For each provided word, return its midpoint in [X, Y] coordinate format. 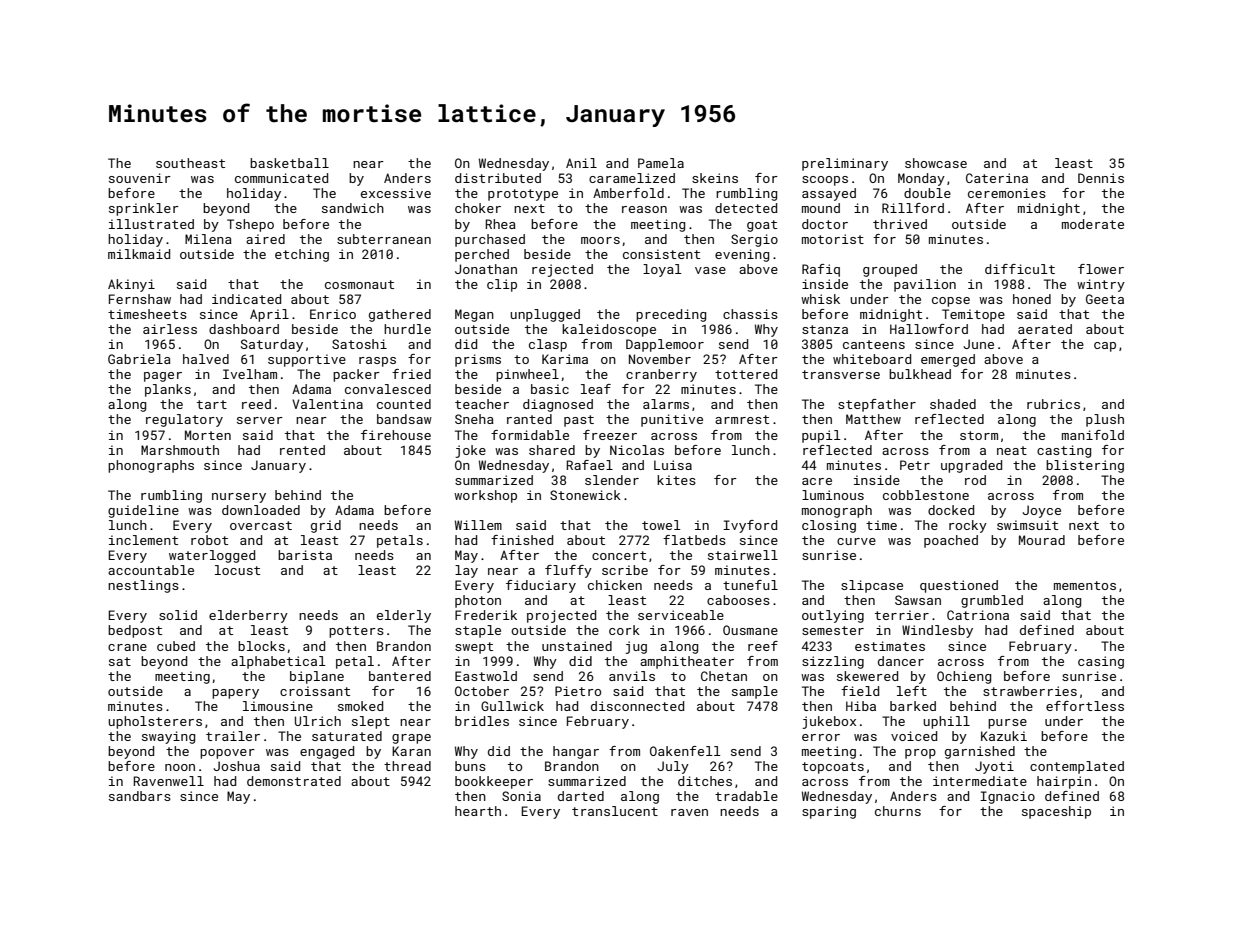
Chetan [724, 676]
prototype [523, 195]
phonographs [151, 466]
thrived [900, 224]
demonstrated [294, 781]
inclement [143, 540]
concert [619, 555]
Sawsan [918, 600]
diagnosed [558, 405]
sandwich [353, 208]
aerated [1045, 329]
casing [1101, 662]
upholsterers [155, 722]
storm [979, 435]
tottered [746, 374]
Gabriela [139, 359]
